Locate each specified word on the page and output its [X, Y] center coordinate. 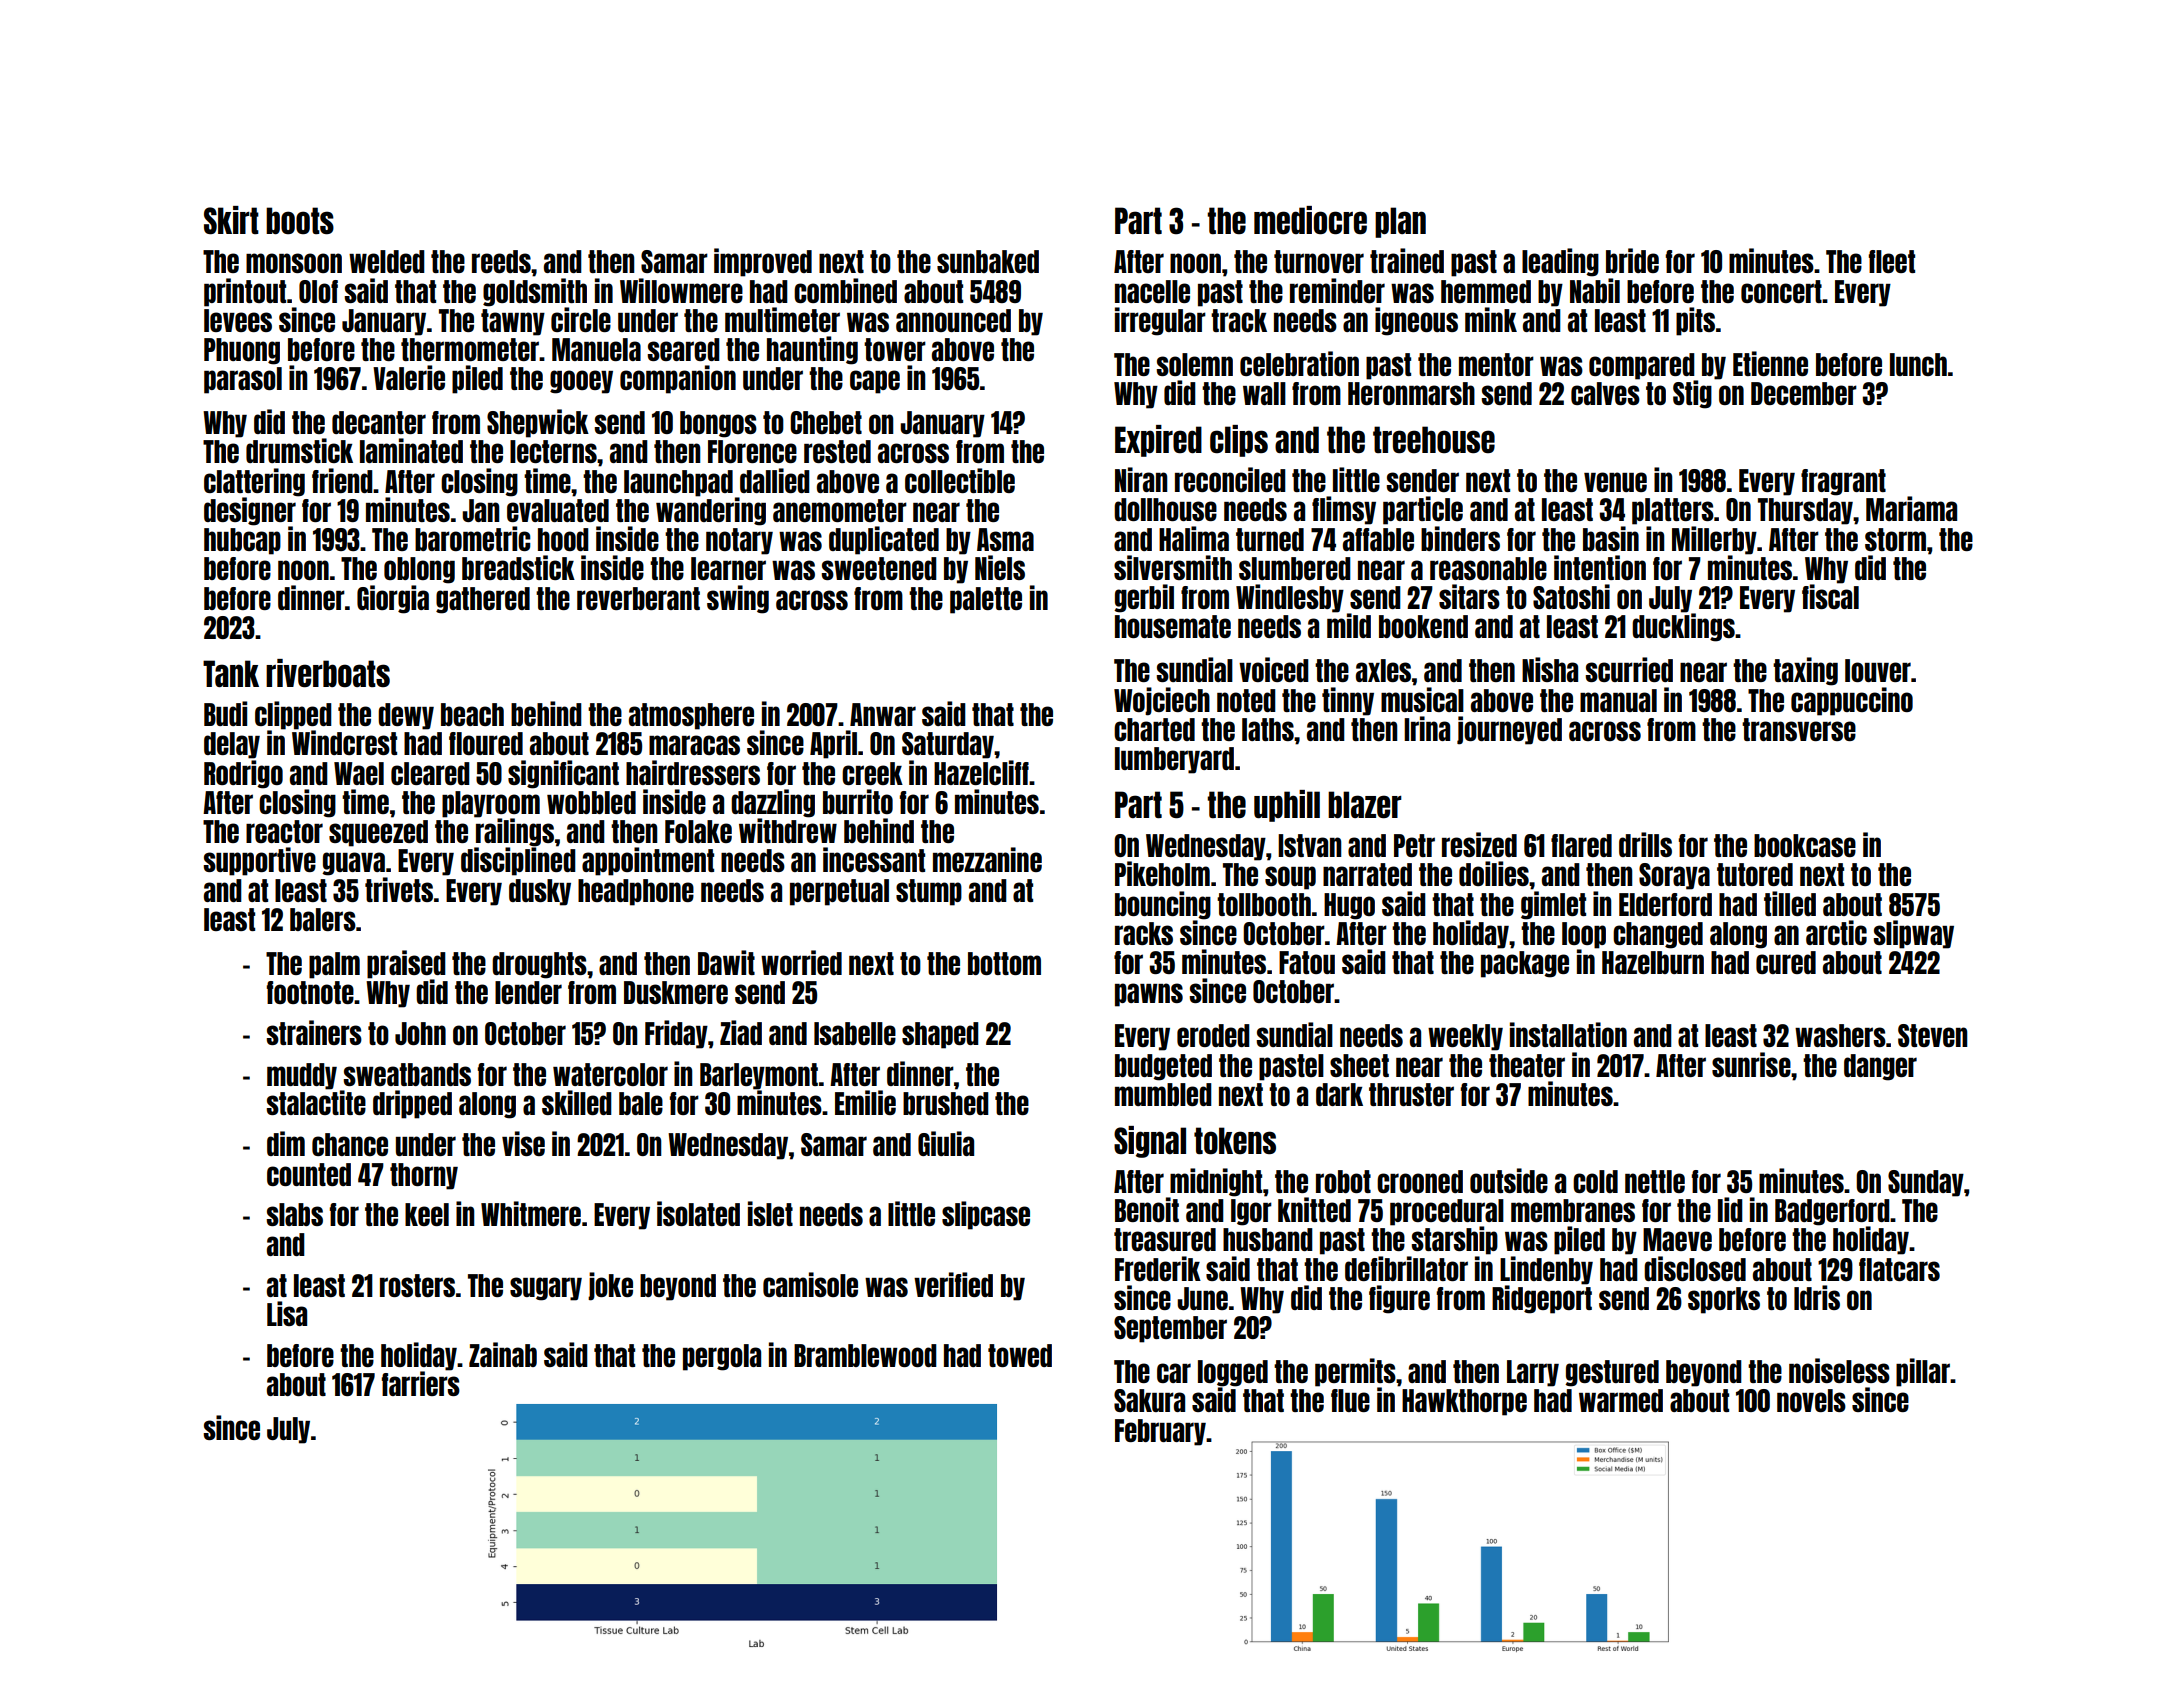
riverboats [328, 673]
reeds [501, 261]
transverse [1799, 729]
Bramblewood [865, 1355]
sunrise [1751, 1064]
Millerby [1714, 540]
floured [486, 743]
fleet [1892, 261]
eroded [1213, 1035]
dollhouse [1165, 509]
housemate [1173, 626]
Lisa [287, 1313]
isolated [698, 1213]
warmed [1621, 1400]
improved [763, 262]
